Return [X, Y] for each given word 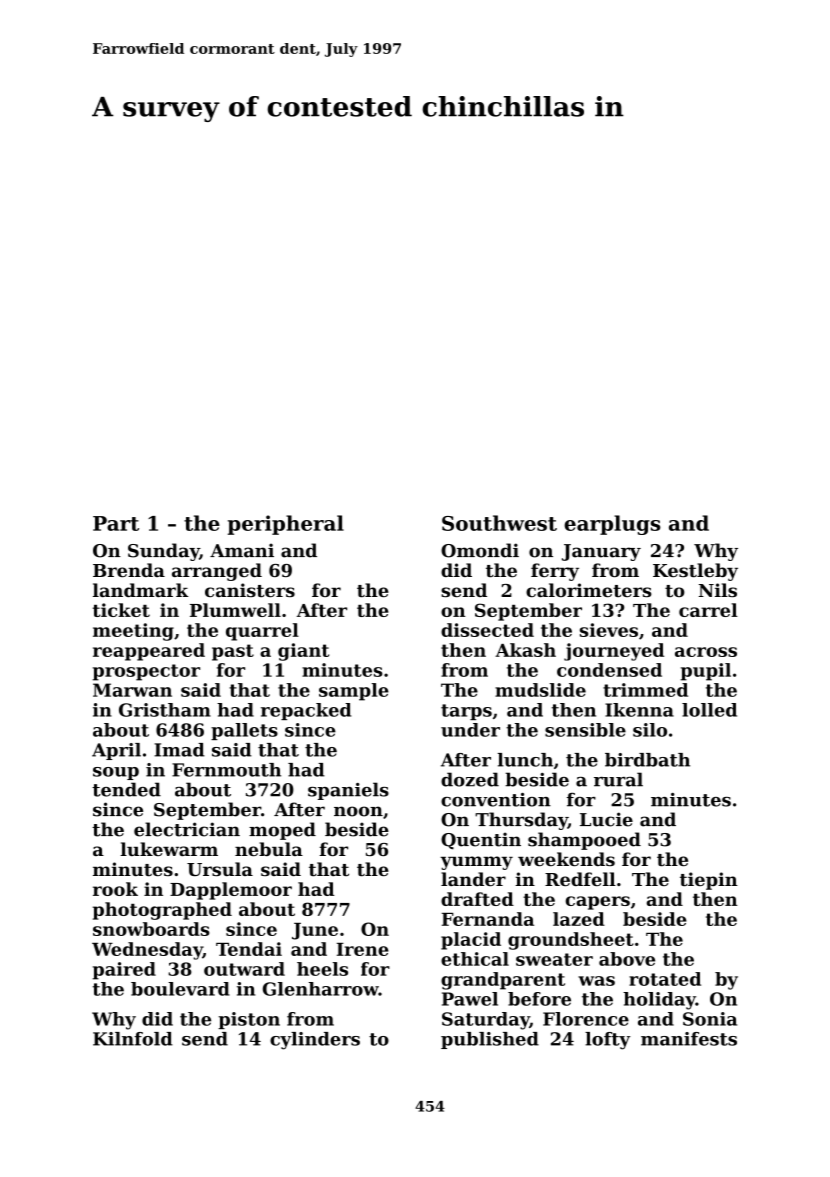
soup [116, 773]
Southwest [499, 523]
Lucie [606, 819]
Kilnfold [133, 1039]
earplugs [612, 525]
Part [116, 523]
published [490, 1040]
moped [282, 831]
